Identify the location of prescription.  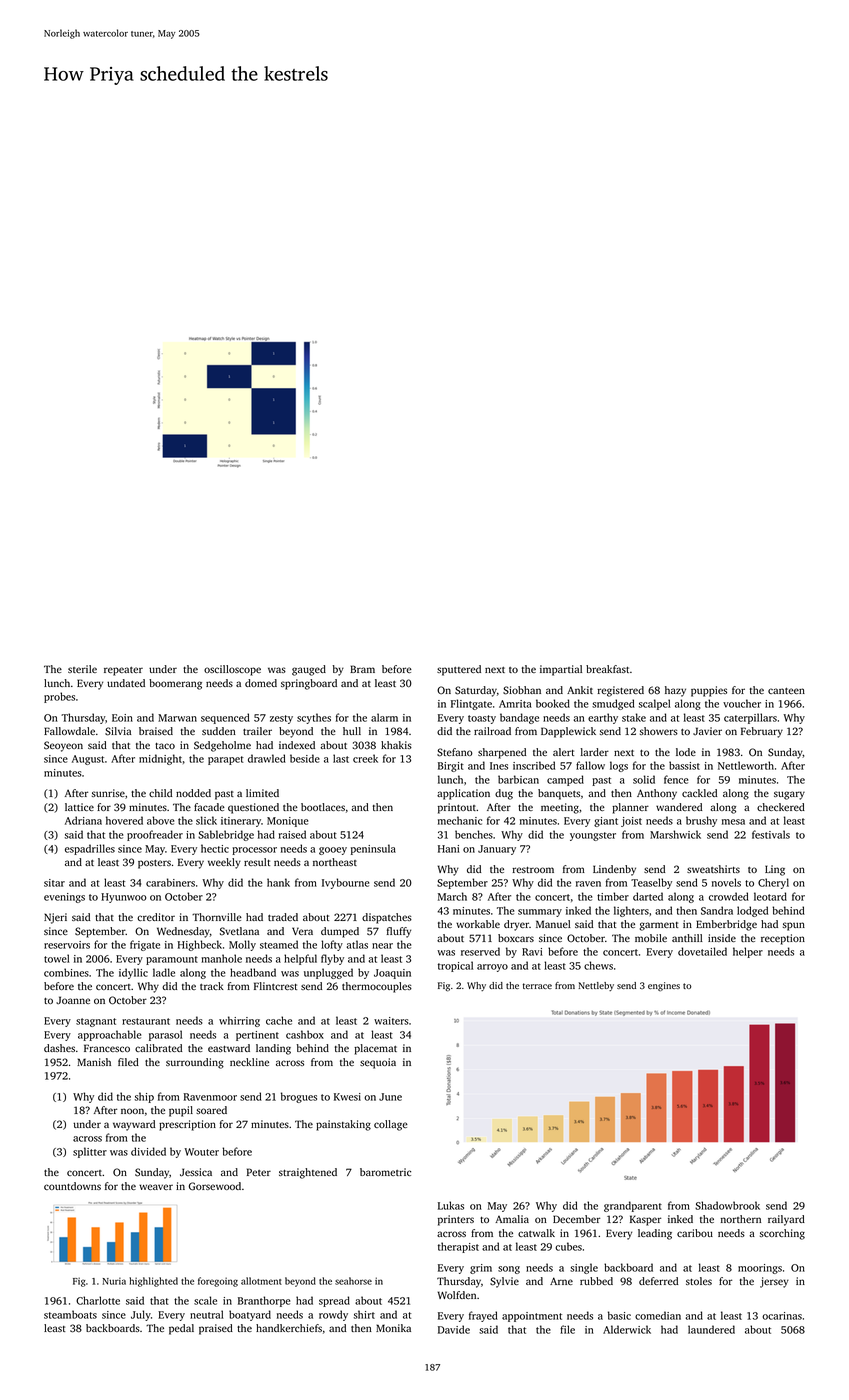
(187, 1125).
